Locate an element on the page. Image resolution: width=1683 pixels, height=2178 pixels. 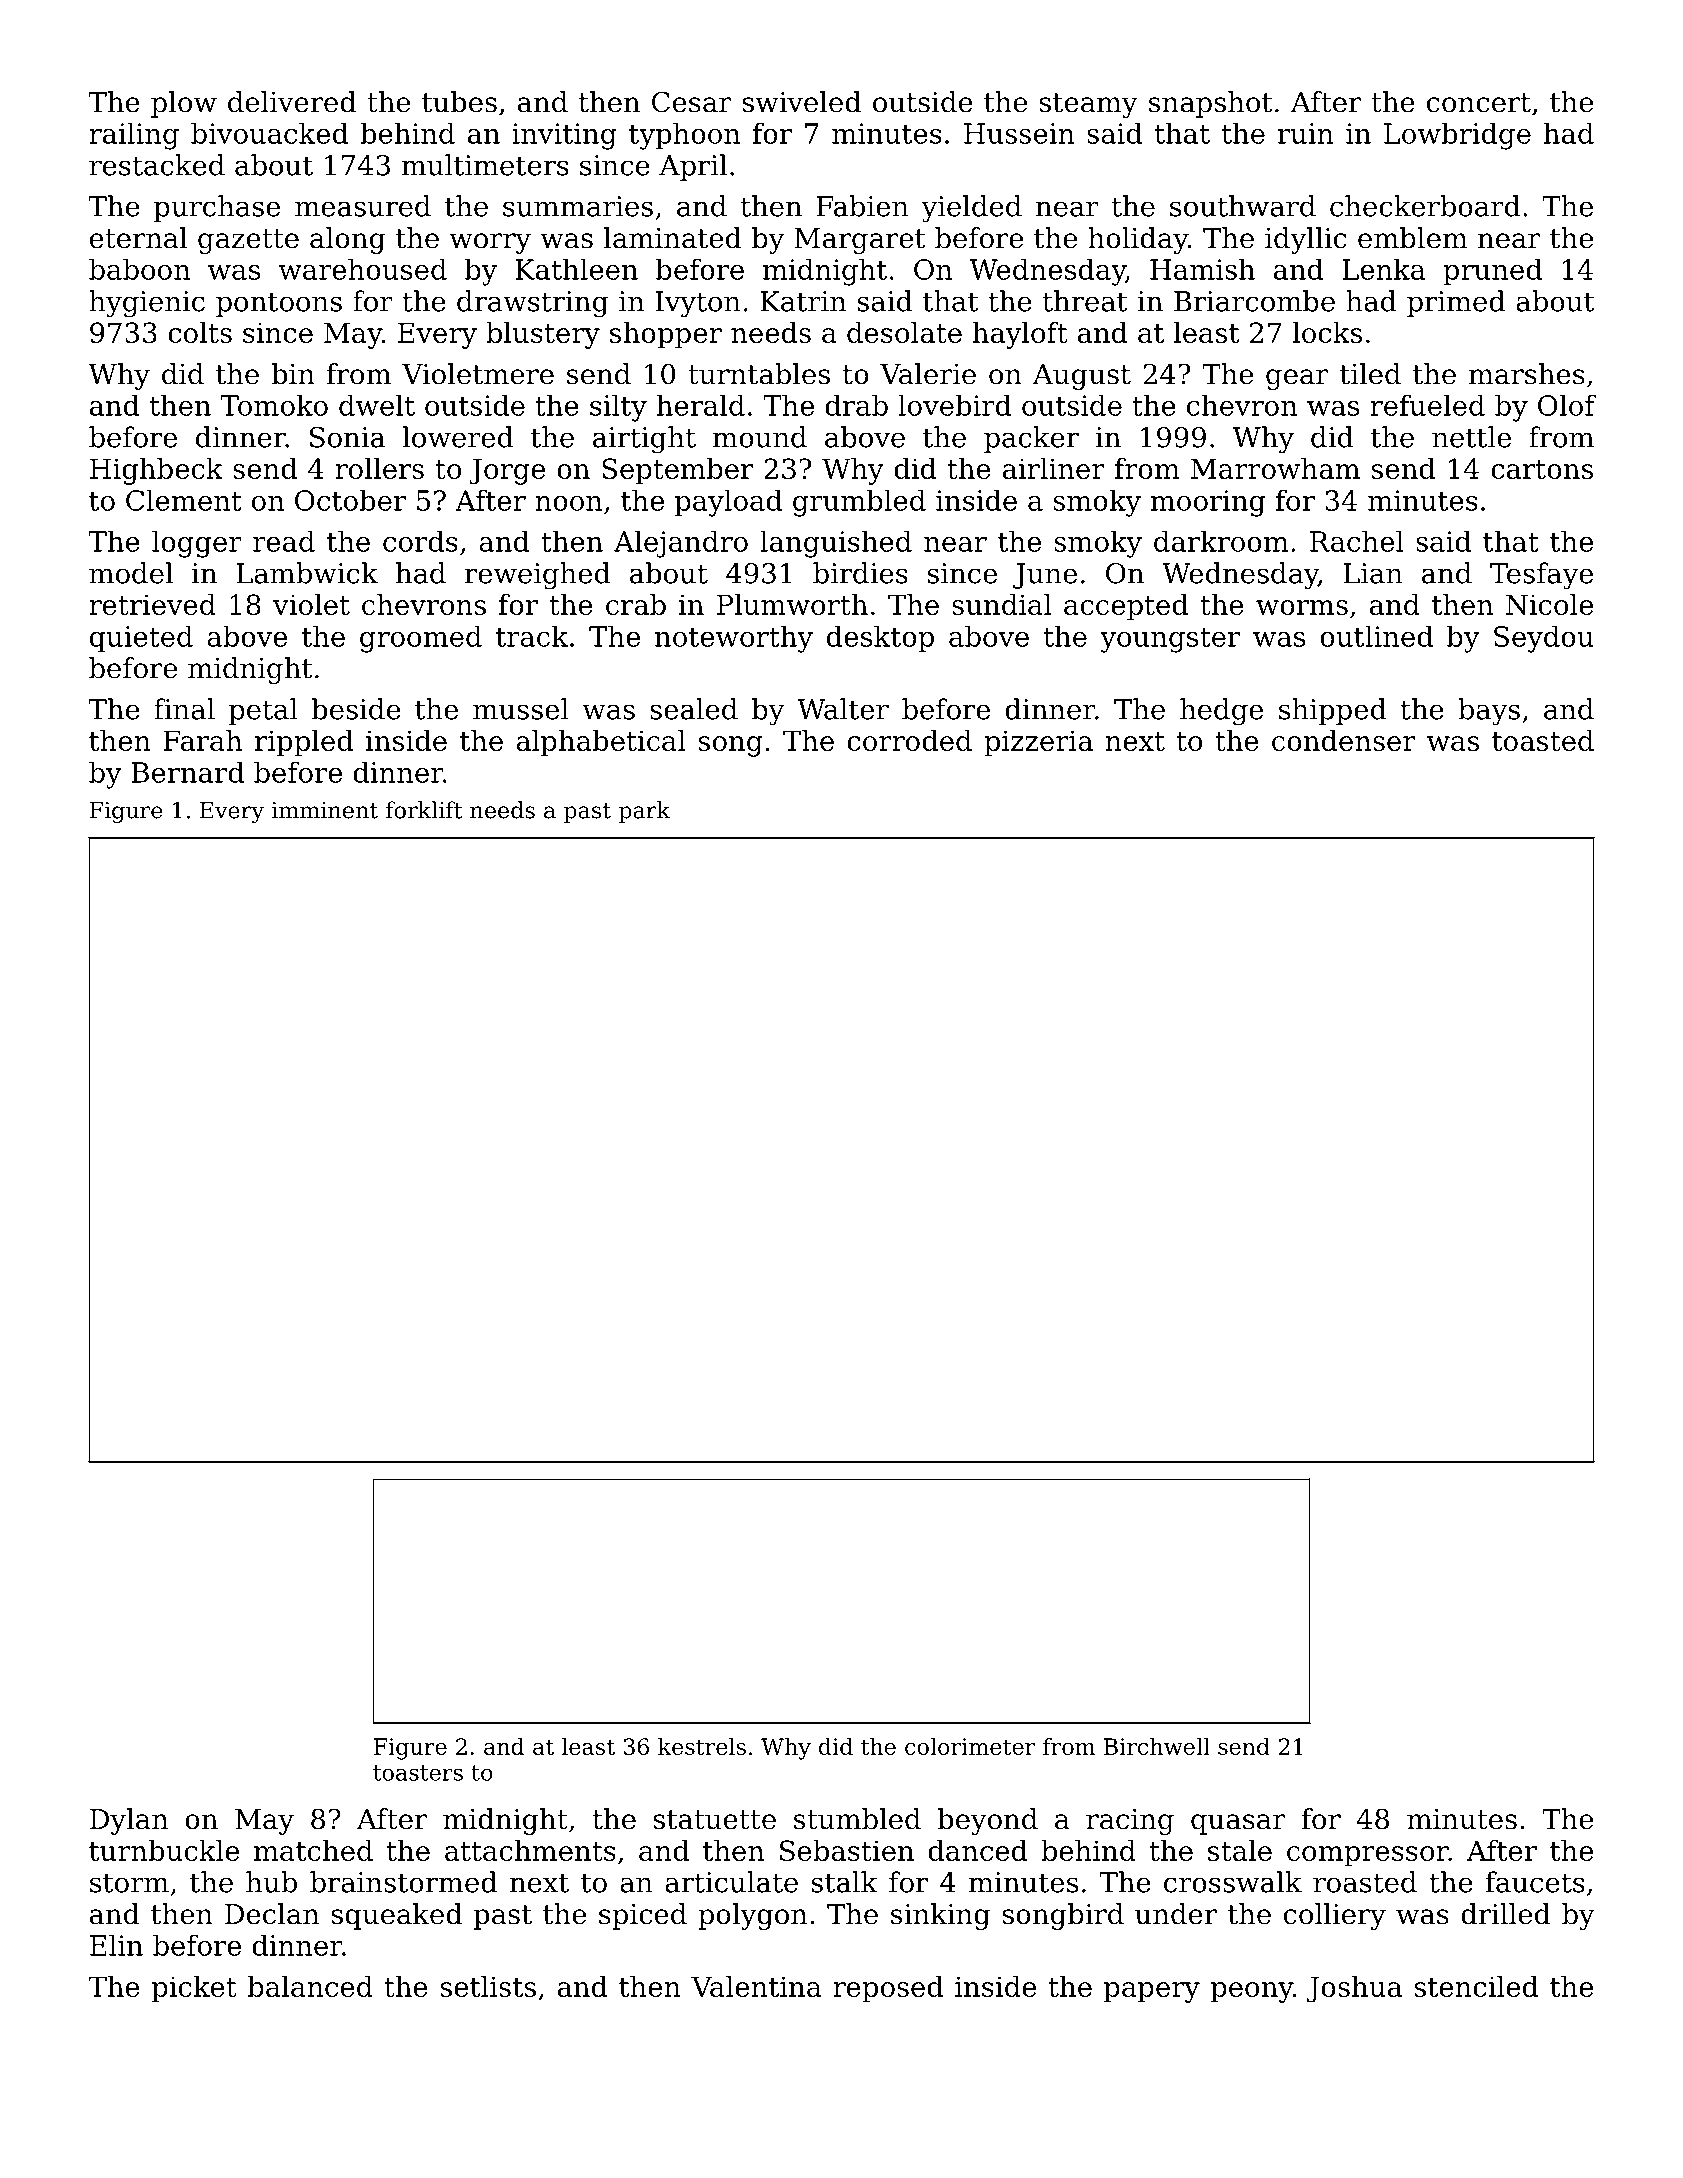
colorimeter is located at coordinates (970, 1746).
